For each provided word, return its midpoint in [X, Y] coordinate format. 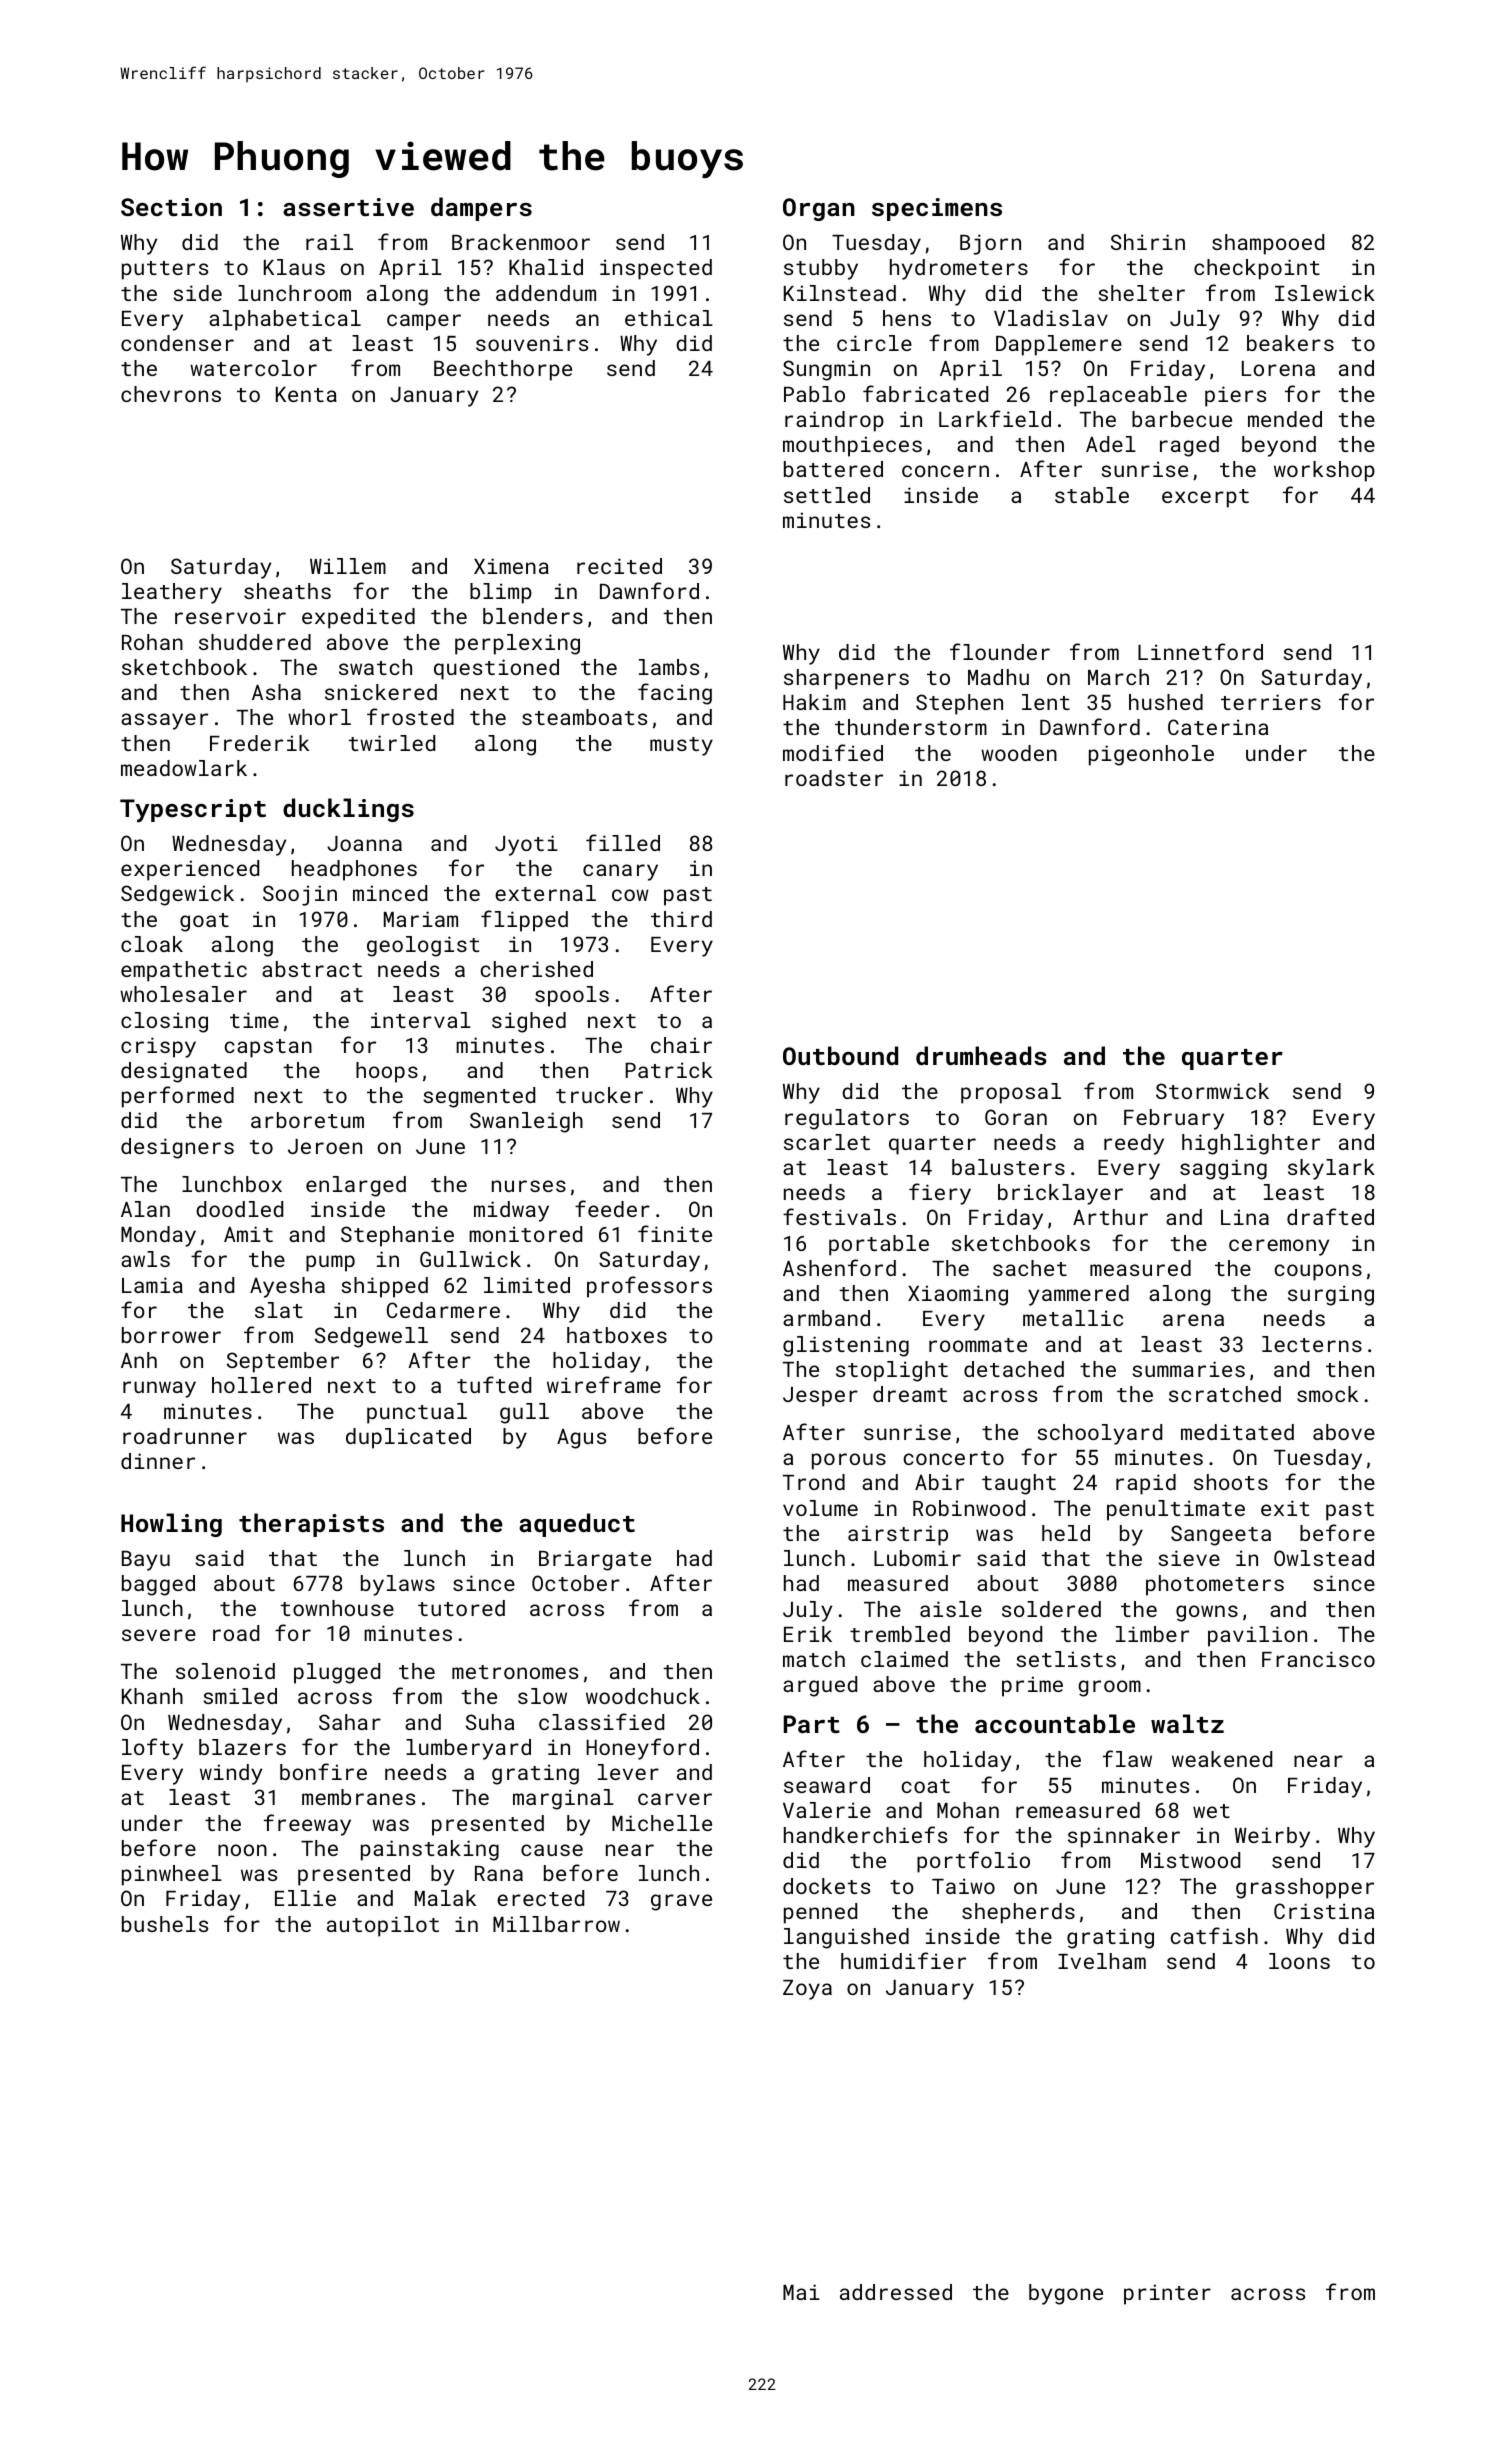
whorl [319, 717]
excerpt [1205, 498]
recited [619, 566]
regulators [847, 1119]
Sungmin [826, 370]
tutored [461, 1608]
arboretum [307, 1120]
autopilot [383, 1926]
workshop [1324, 471]
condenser [177, 343]
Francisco [1318, 1659]
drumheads [981, 1055]
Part [812, 1724]
